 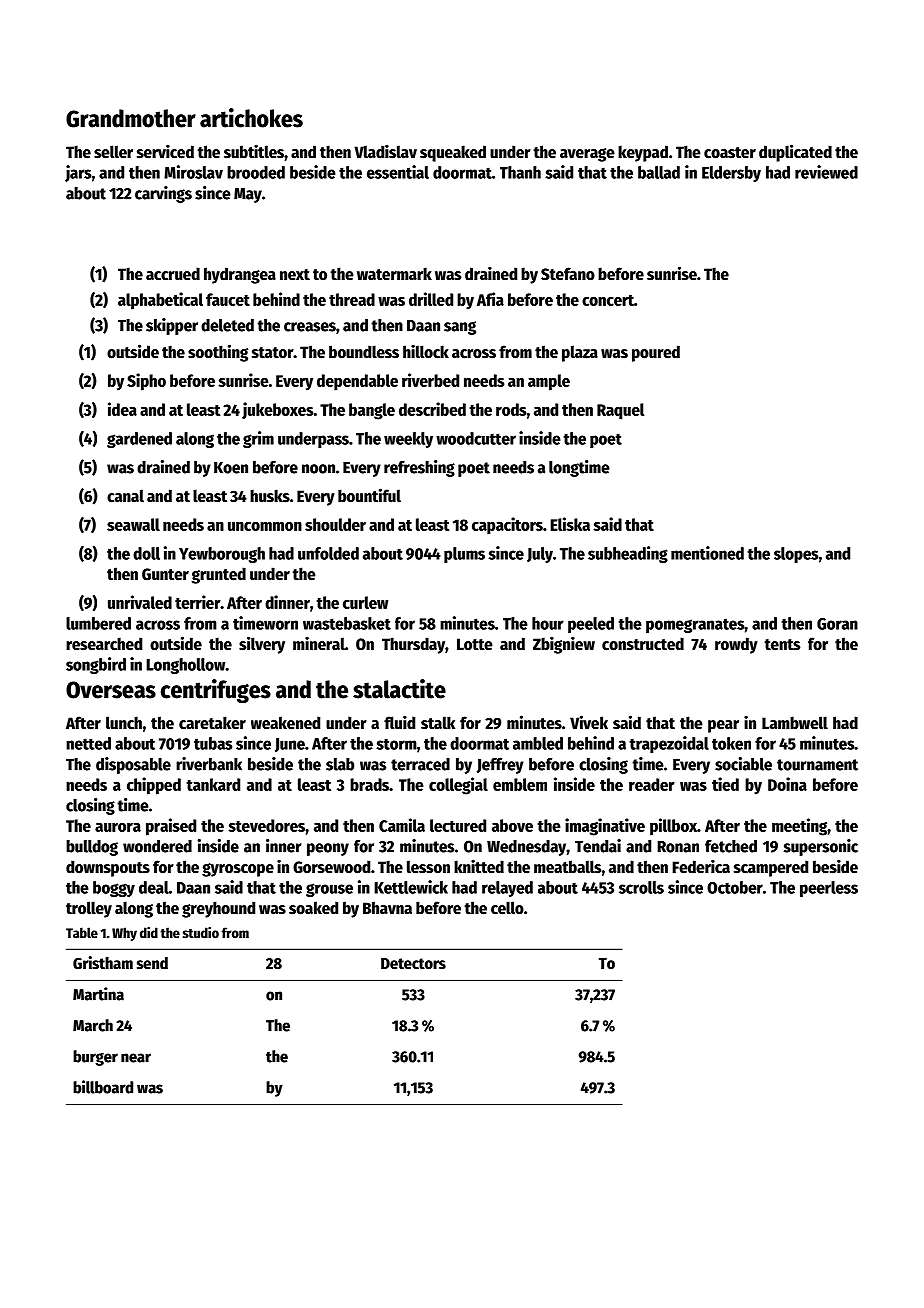 What do you see at coordinates (103, 1087) in the document?
I see `billboard` at bounding box center [103, 1087].
